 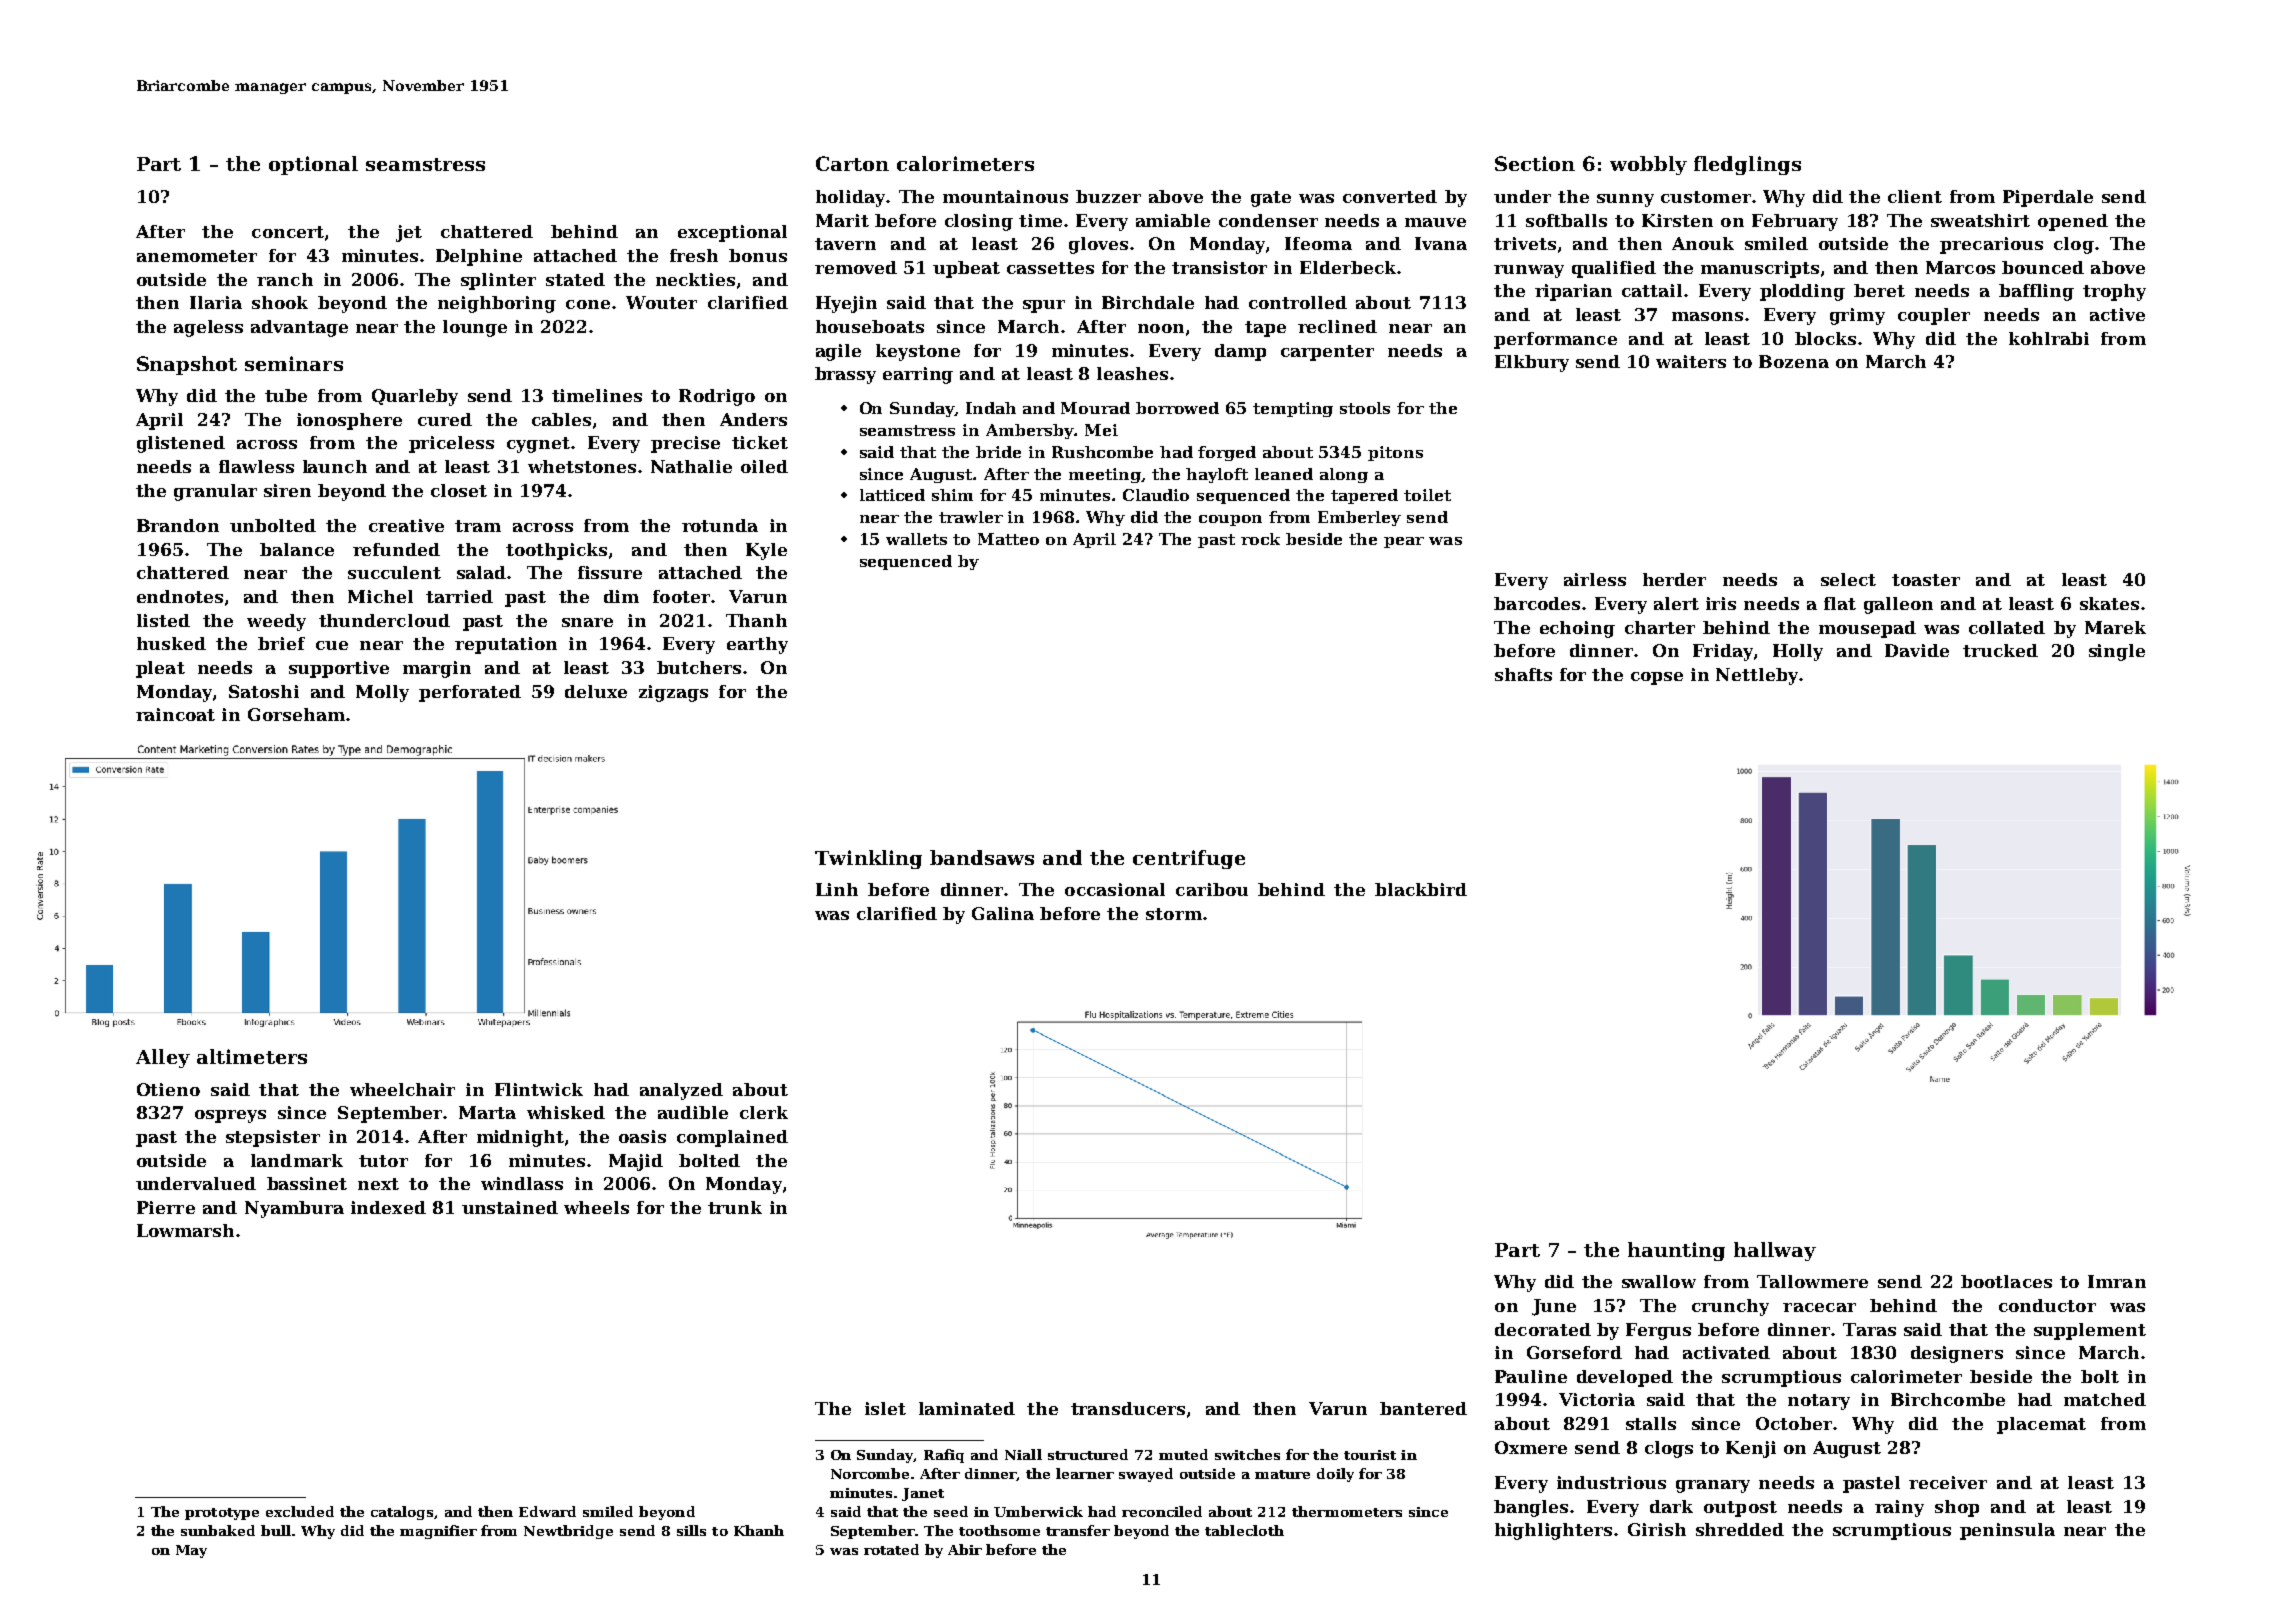 I want to click on haunting, so click(x=1676, y=1251).
